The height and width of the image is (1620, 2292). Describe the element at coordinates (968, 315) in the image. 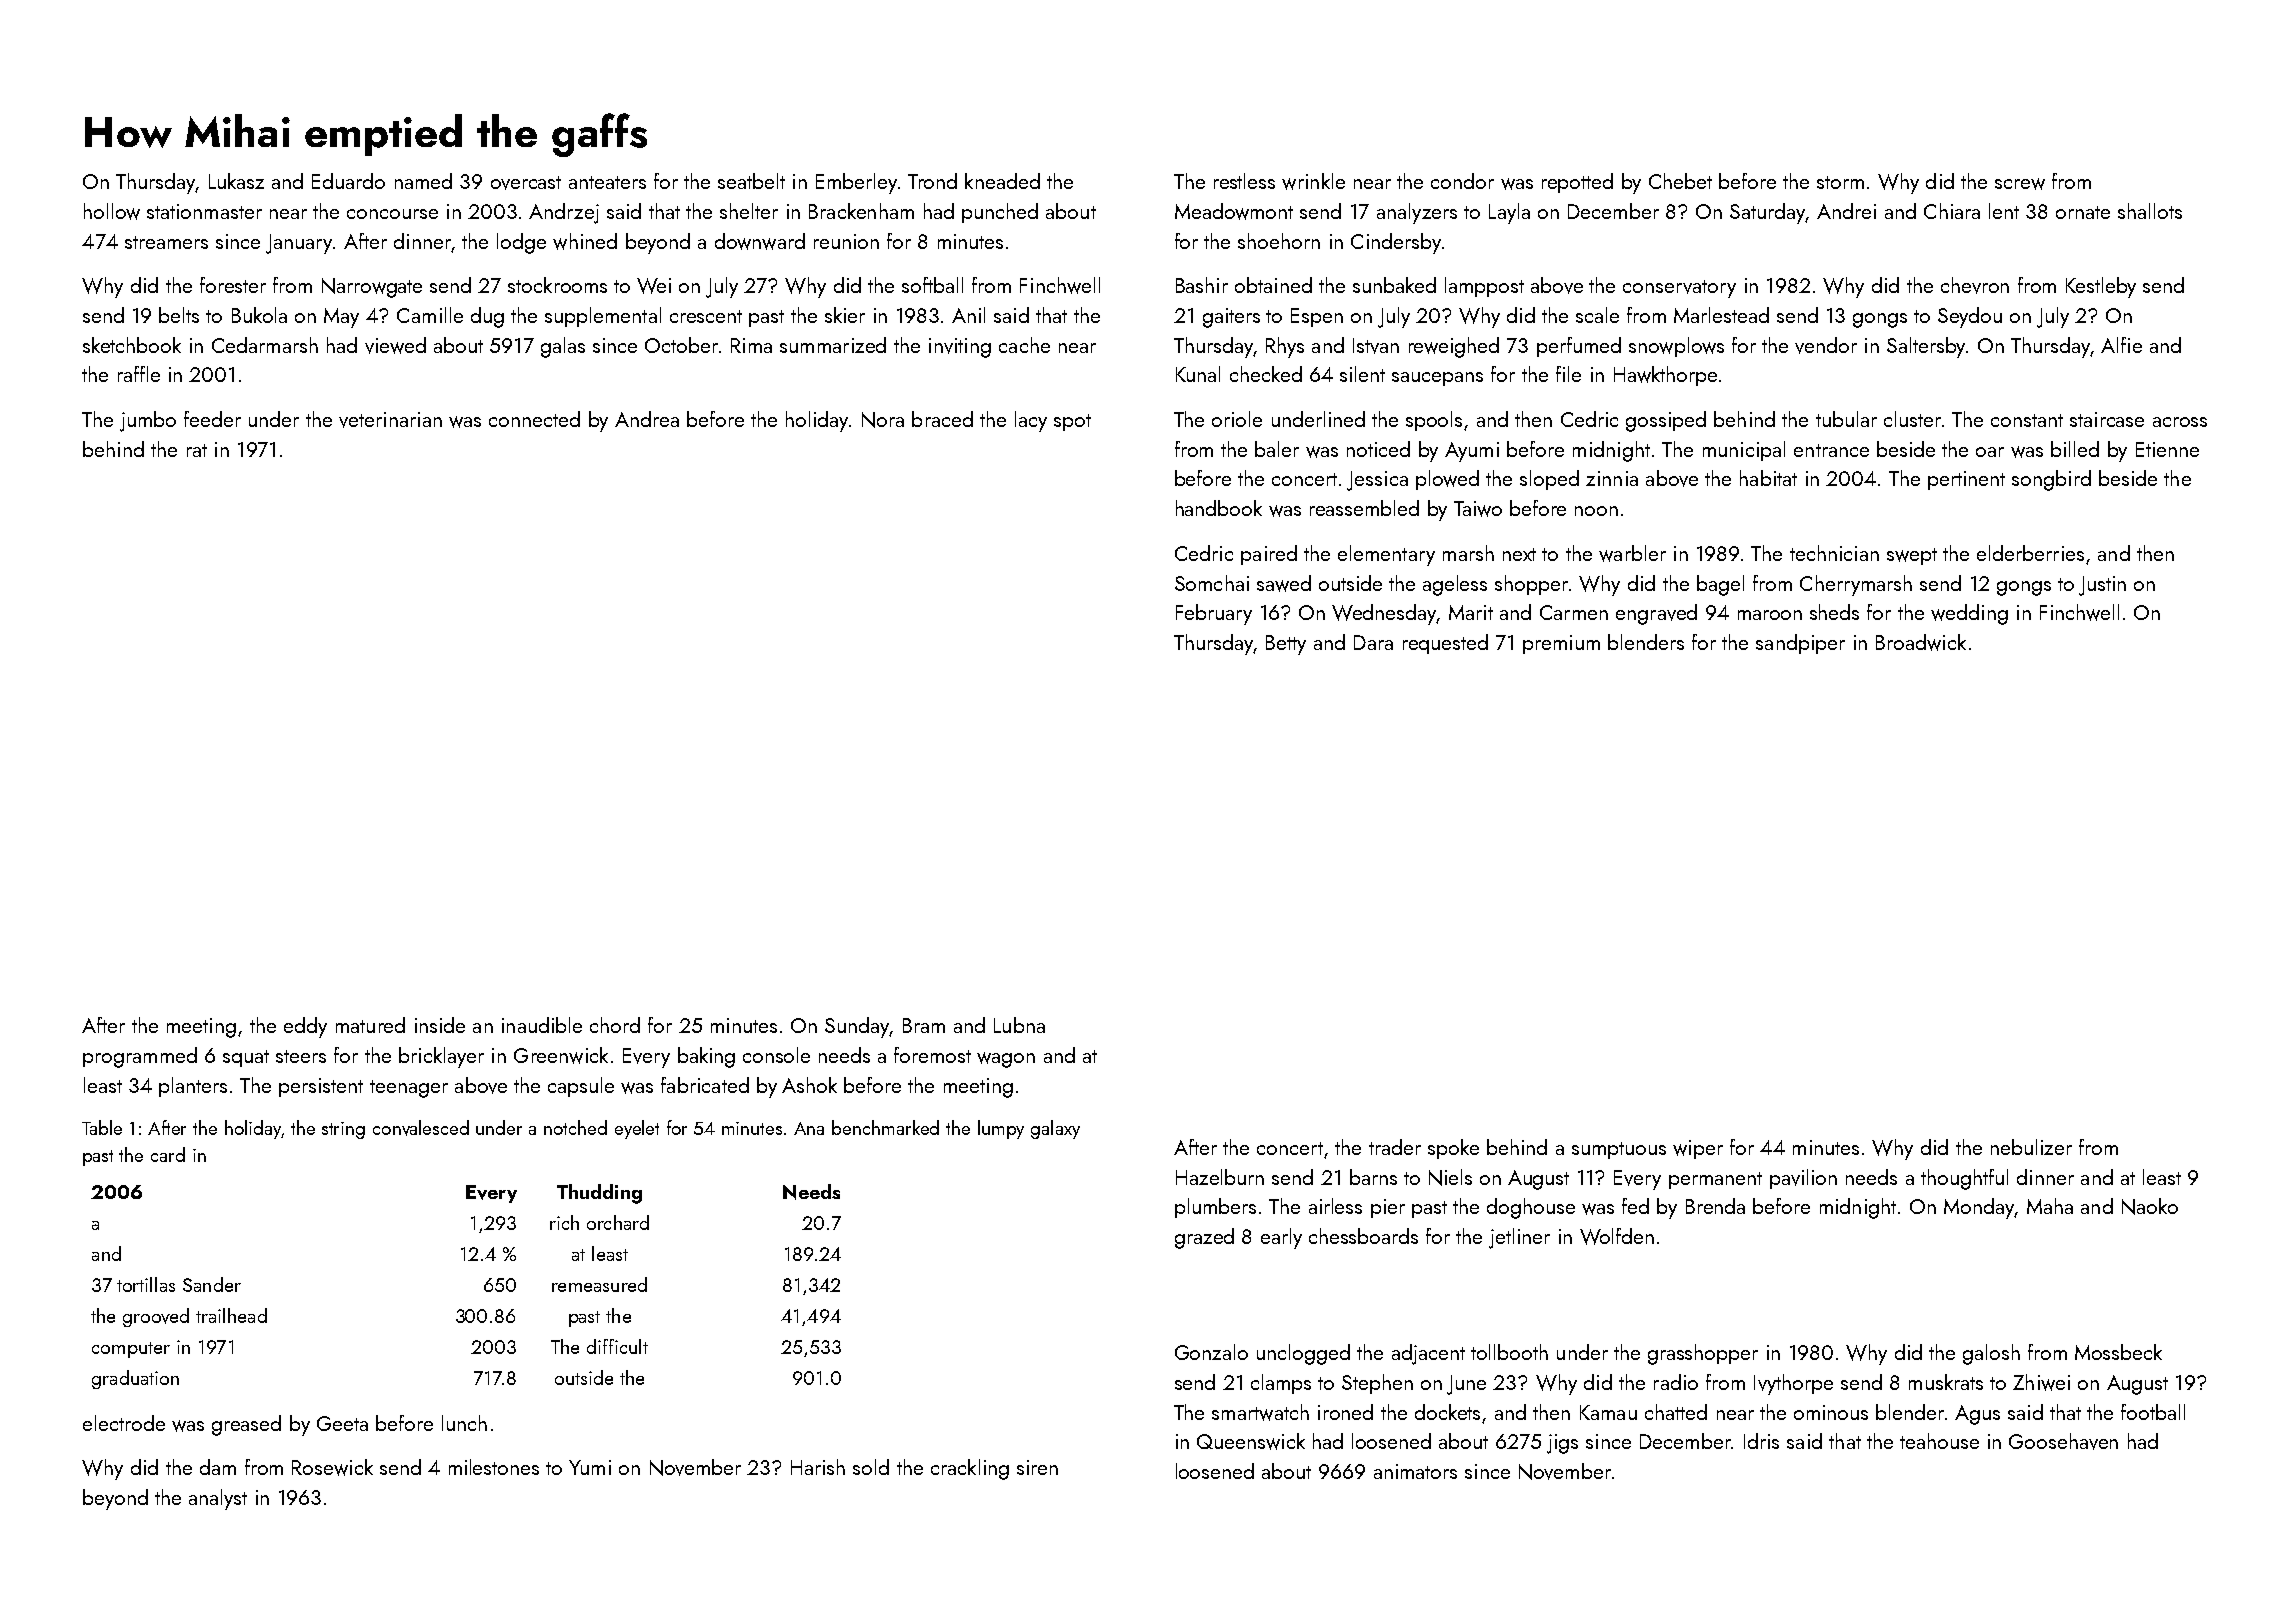

I see `Anil` at that location.
